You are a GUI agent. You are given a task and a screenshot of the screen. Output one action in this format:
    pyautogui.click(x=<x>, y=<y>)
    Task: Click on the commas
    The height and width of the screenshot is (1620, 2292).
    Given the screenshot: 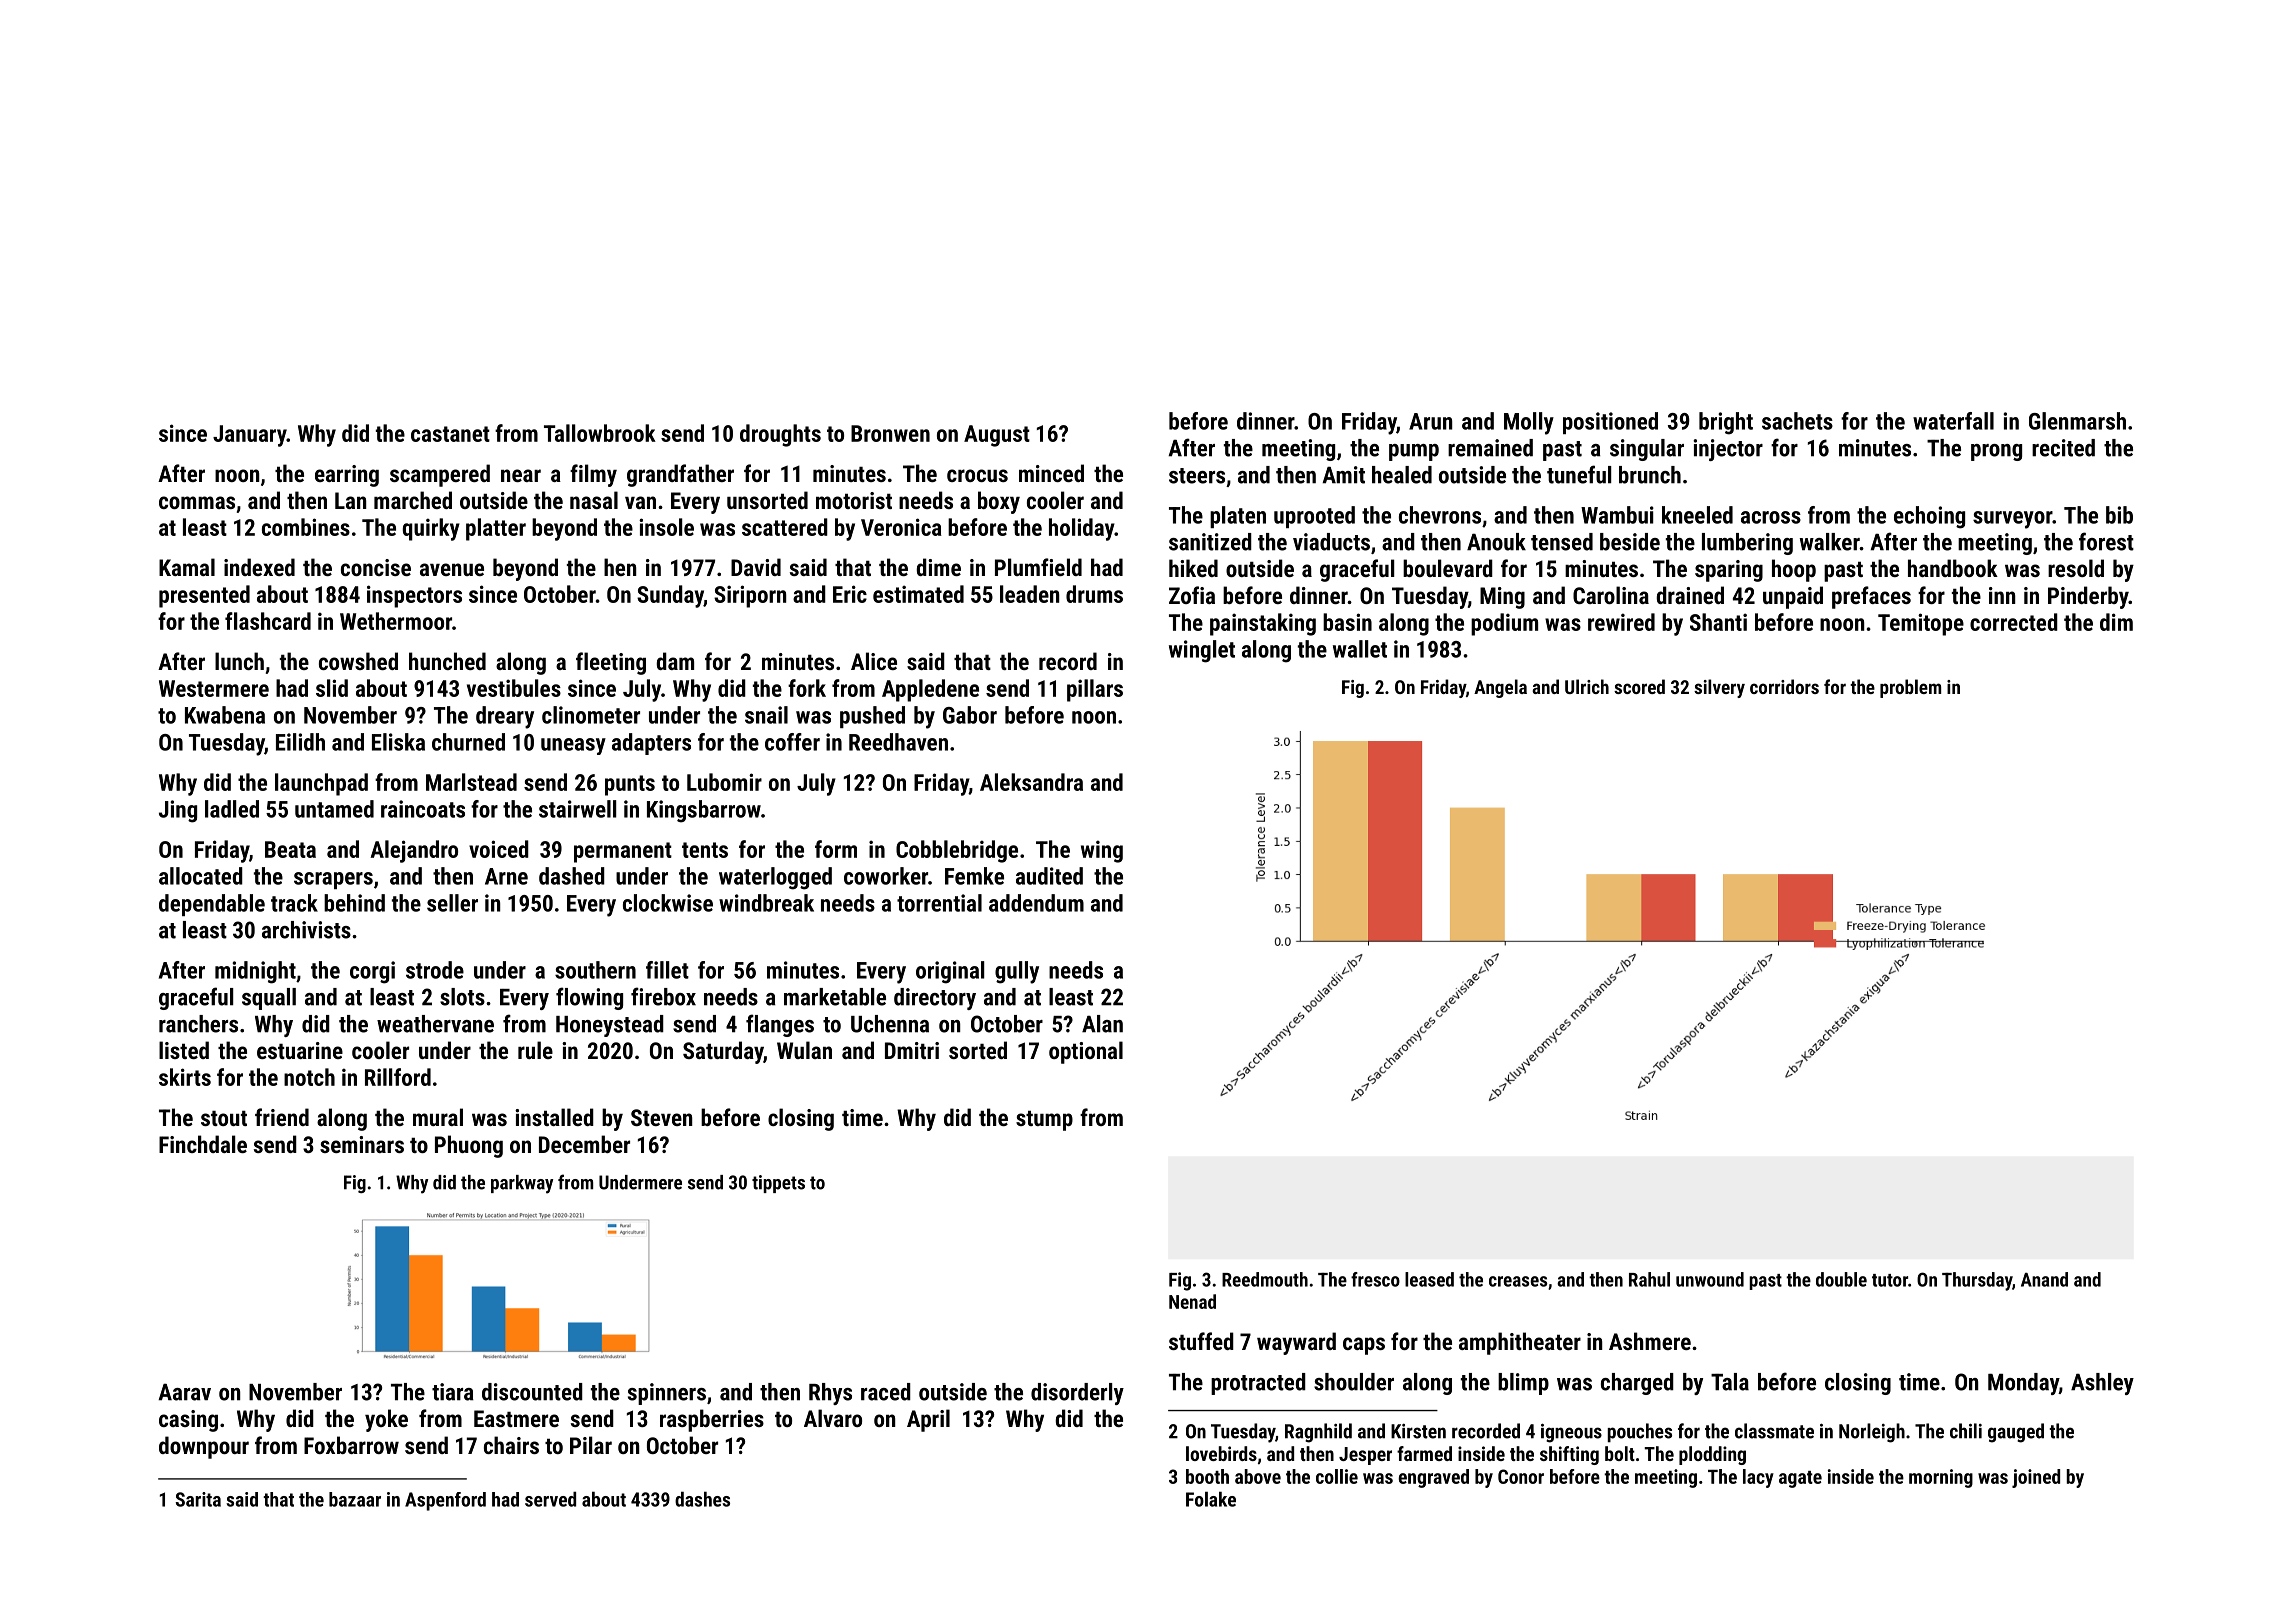 What is the action you would take?
    pyautogui.click(x=197, y=502)
